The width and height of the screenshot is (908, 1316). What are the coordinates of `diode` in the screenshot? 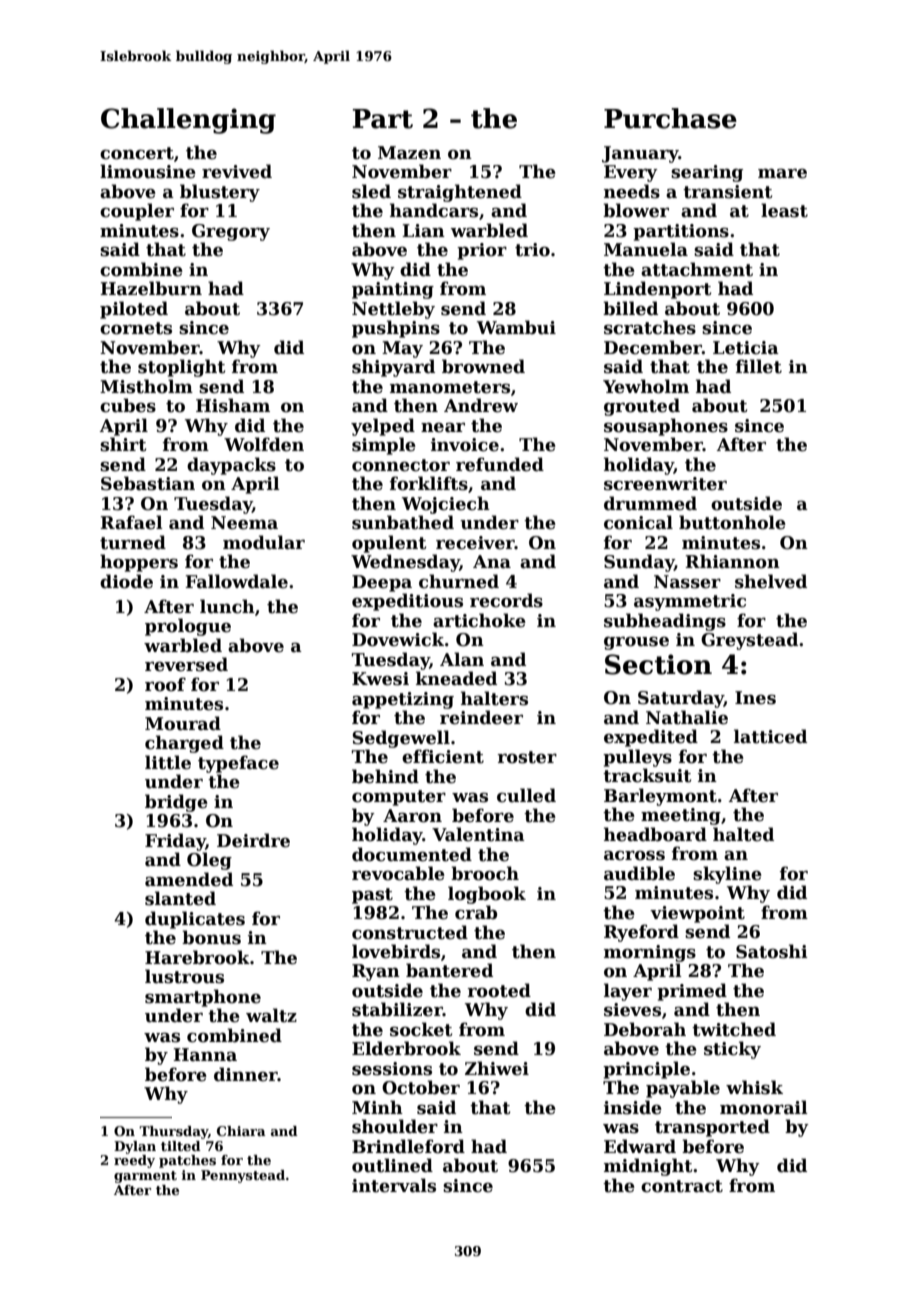 It's located at (126, 581).
